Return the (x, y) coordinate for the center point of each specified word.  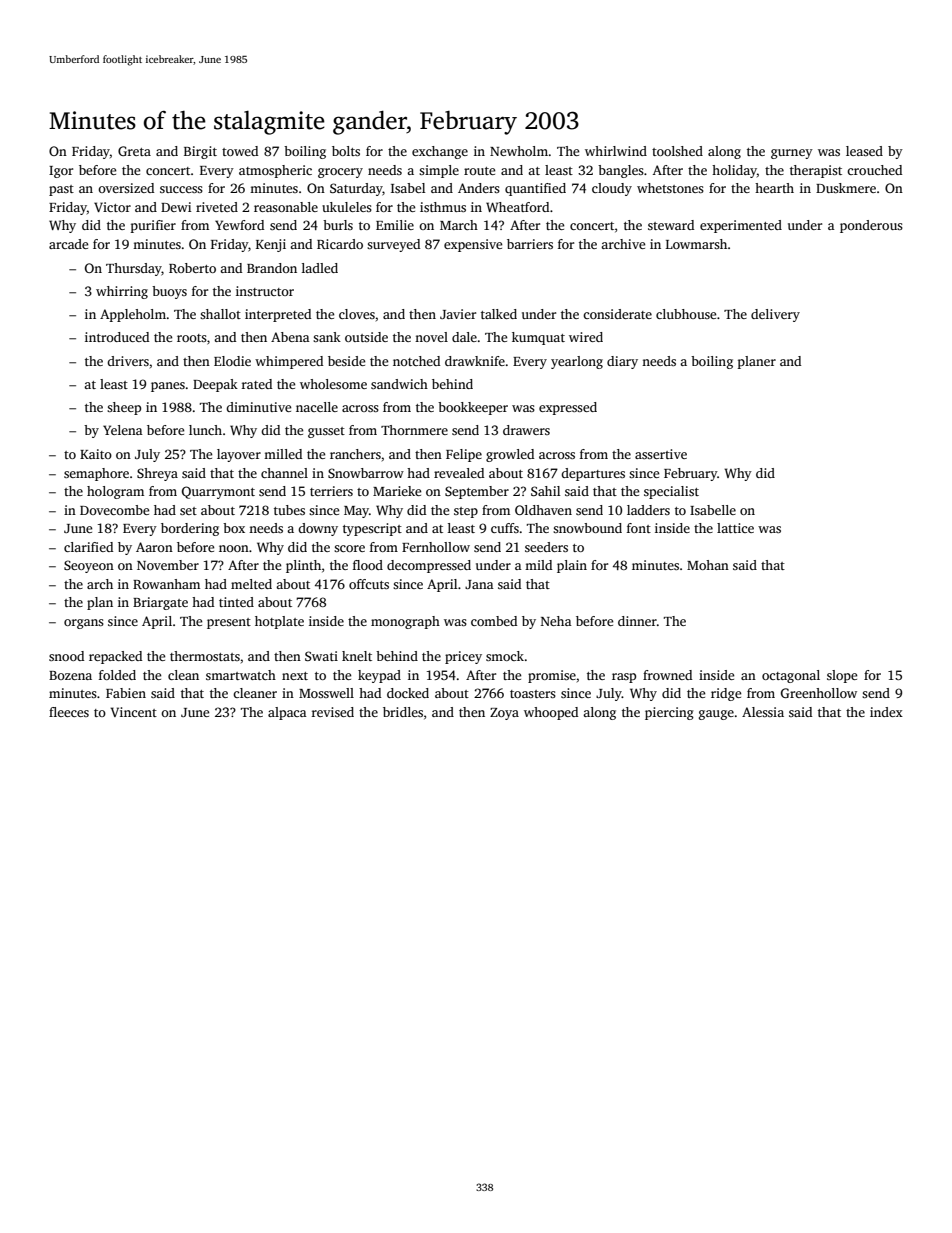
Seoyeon (89, 566)
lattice (735, 528)
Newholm (519, 151)
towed (240, 151)
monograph (405, 622)
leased (864, 151)
